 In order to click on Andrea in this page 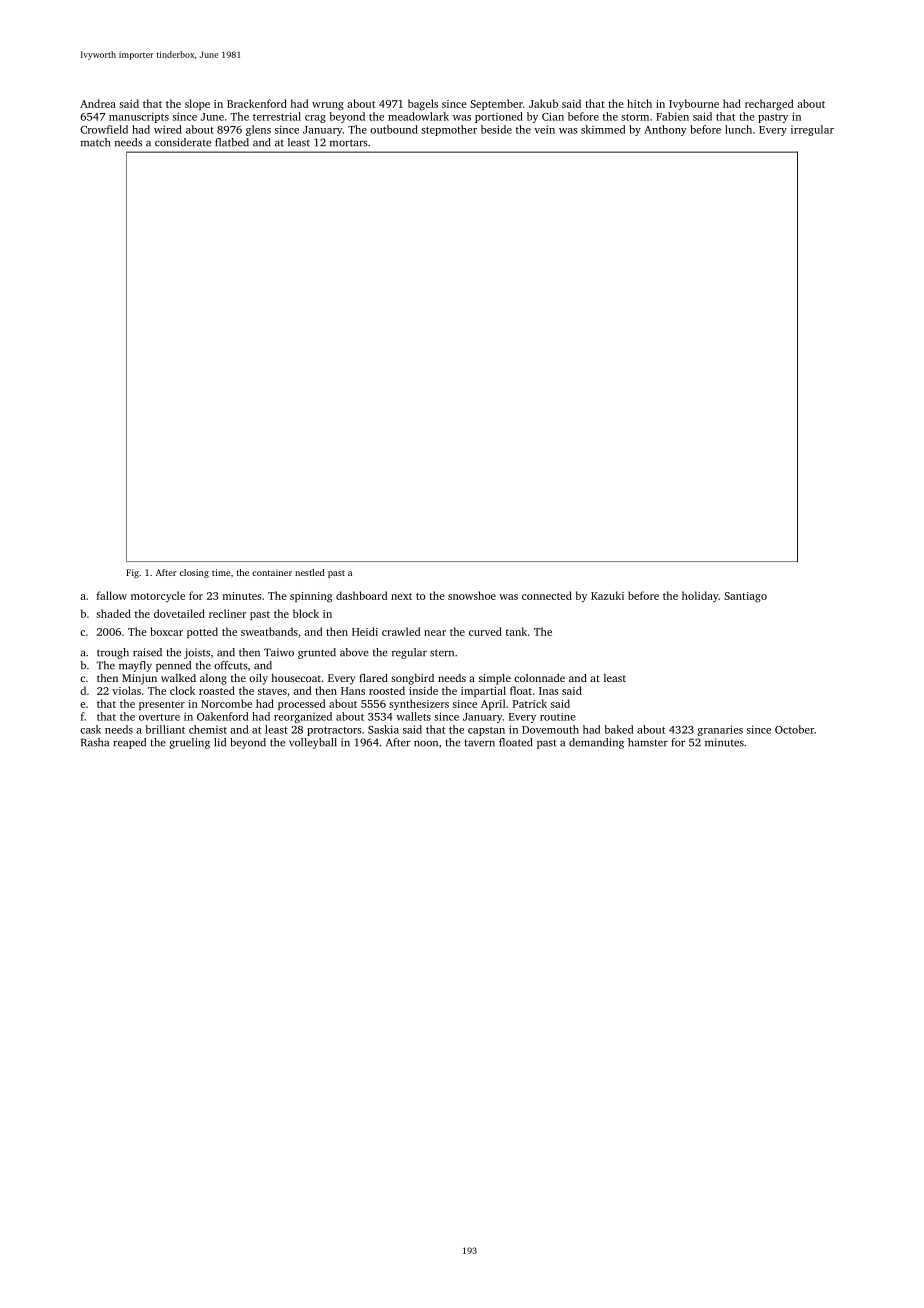, I will do `click(98, 103)`.
